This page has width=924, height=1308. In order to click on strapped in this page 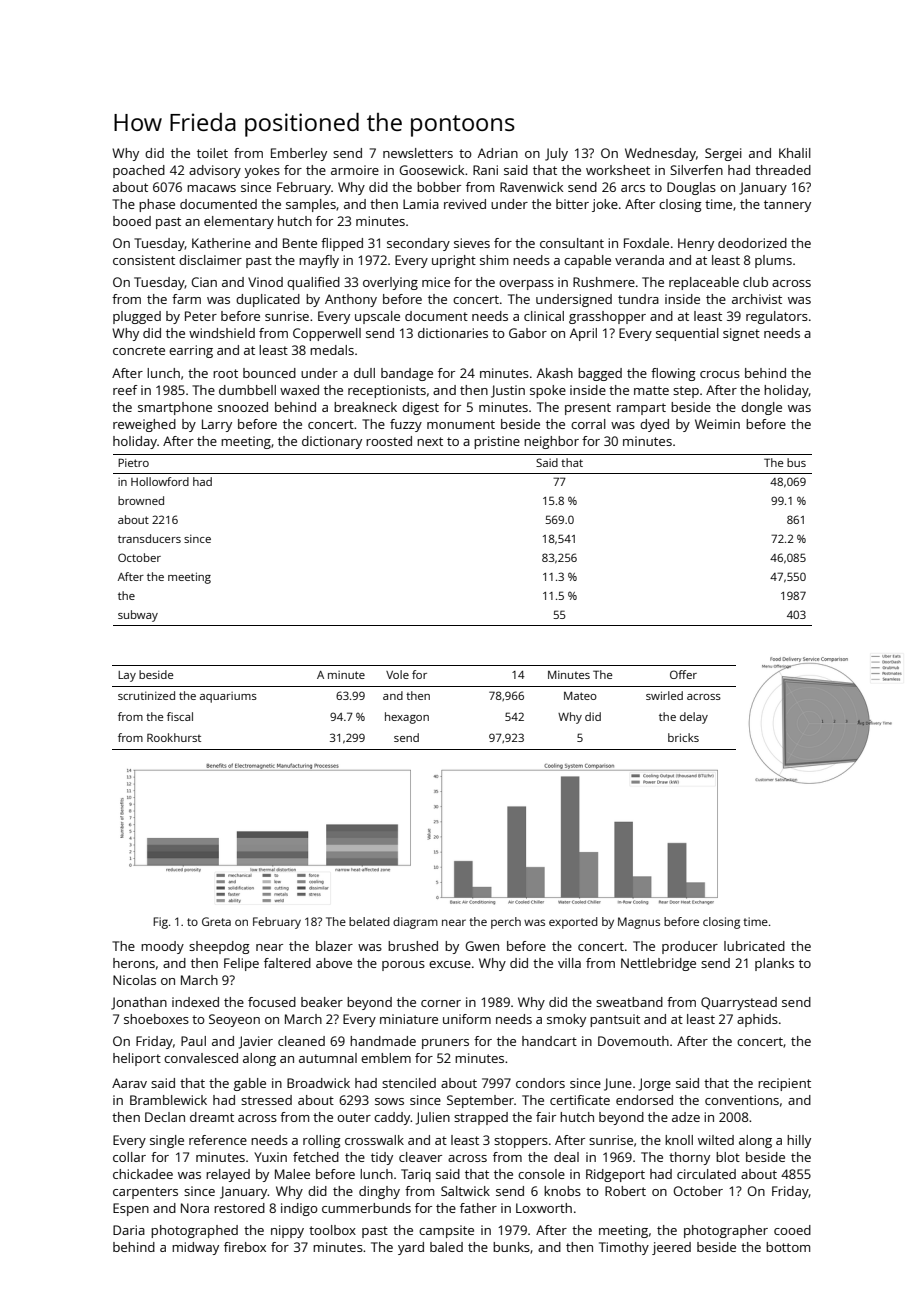, I will do `click(481, 1118)`.
